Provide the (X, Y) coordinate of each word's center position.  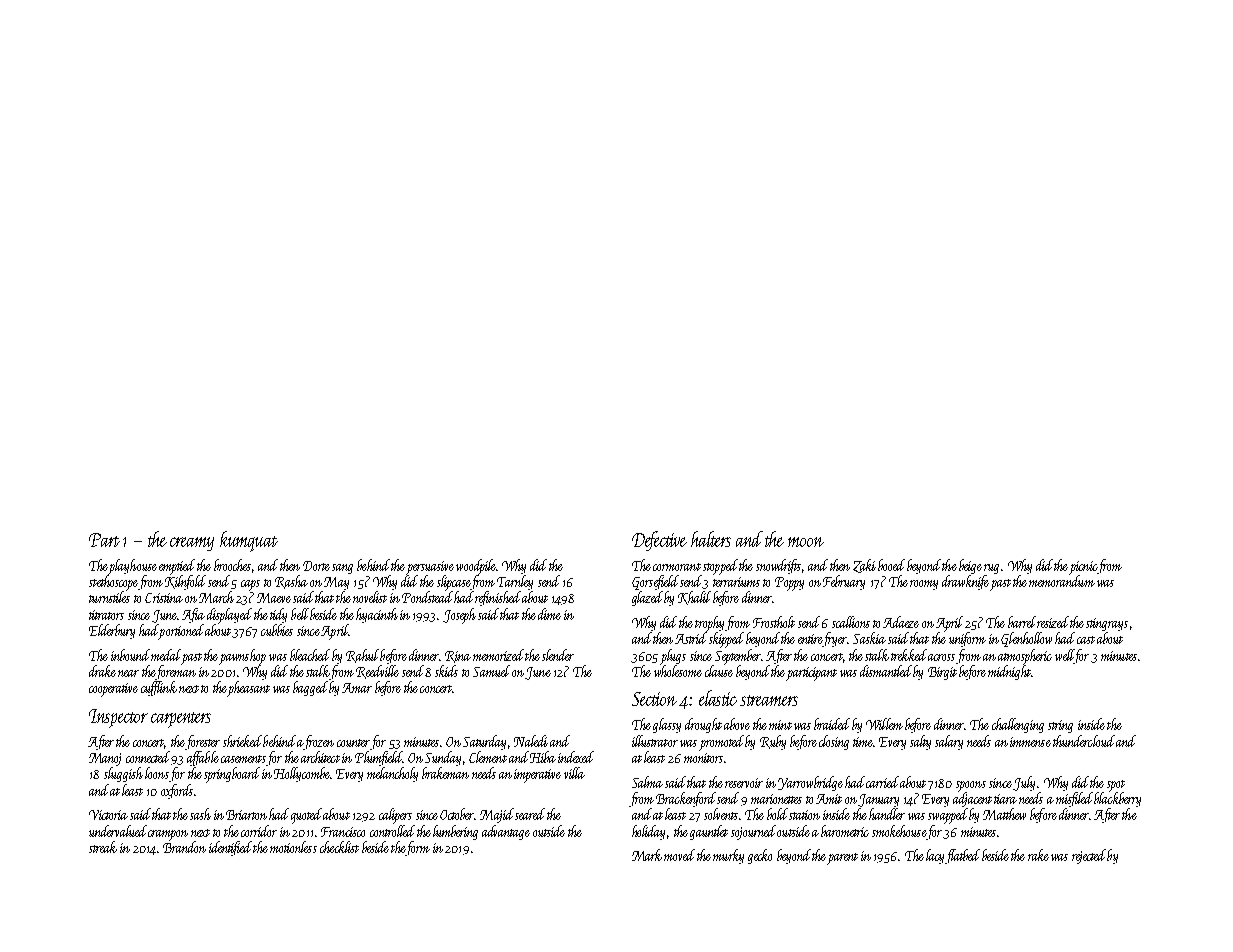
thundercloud (1084, 741)
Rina (458, 657)
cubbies (277, 630)
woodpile (476, 567)
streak (103, 847)
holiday (648, 832)
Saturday (484, 742)
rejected (1089, 856)
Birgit (942, 673)
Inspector (118, 718)
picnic (1083, 568)
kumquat (249, 541)
